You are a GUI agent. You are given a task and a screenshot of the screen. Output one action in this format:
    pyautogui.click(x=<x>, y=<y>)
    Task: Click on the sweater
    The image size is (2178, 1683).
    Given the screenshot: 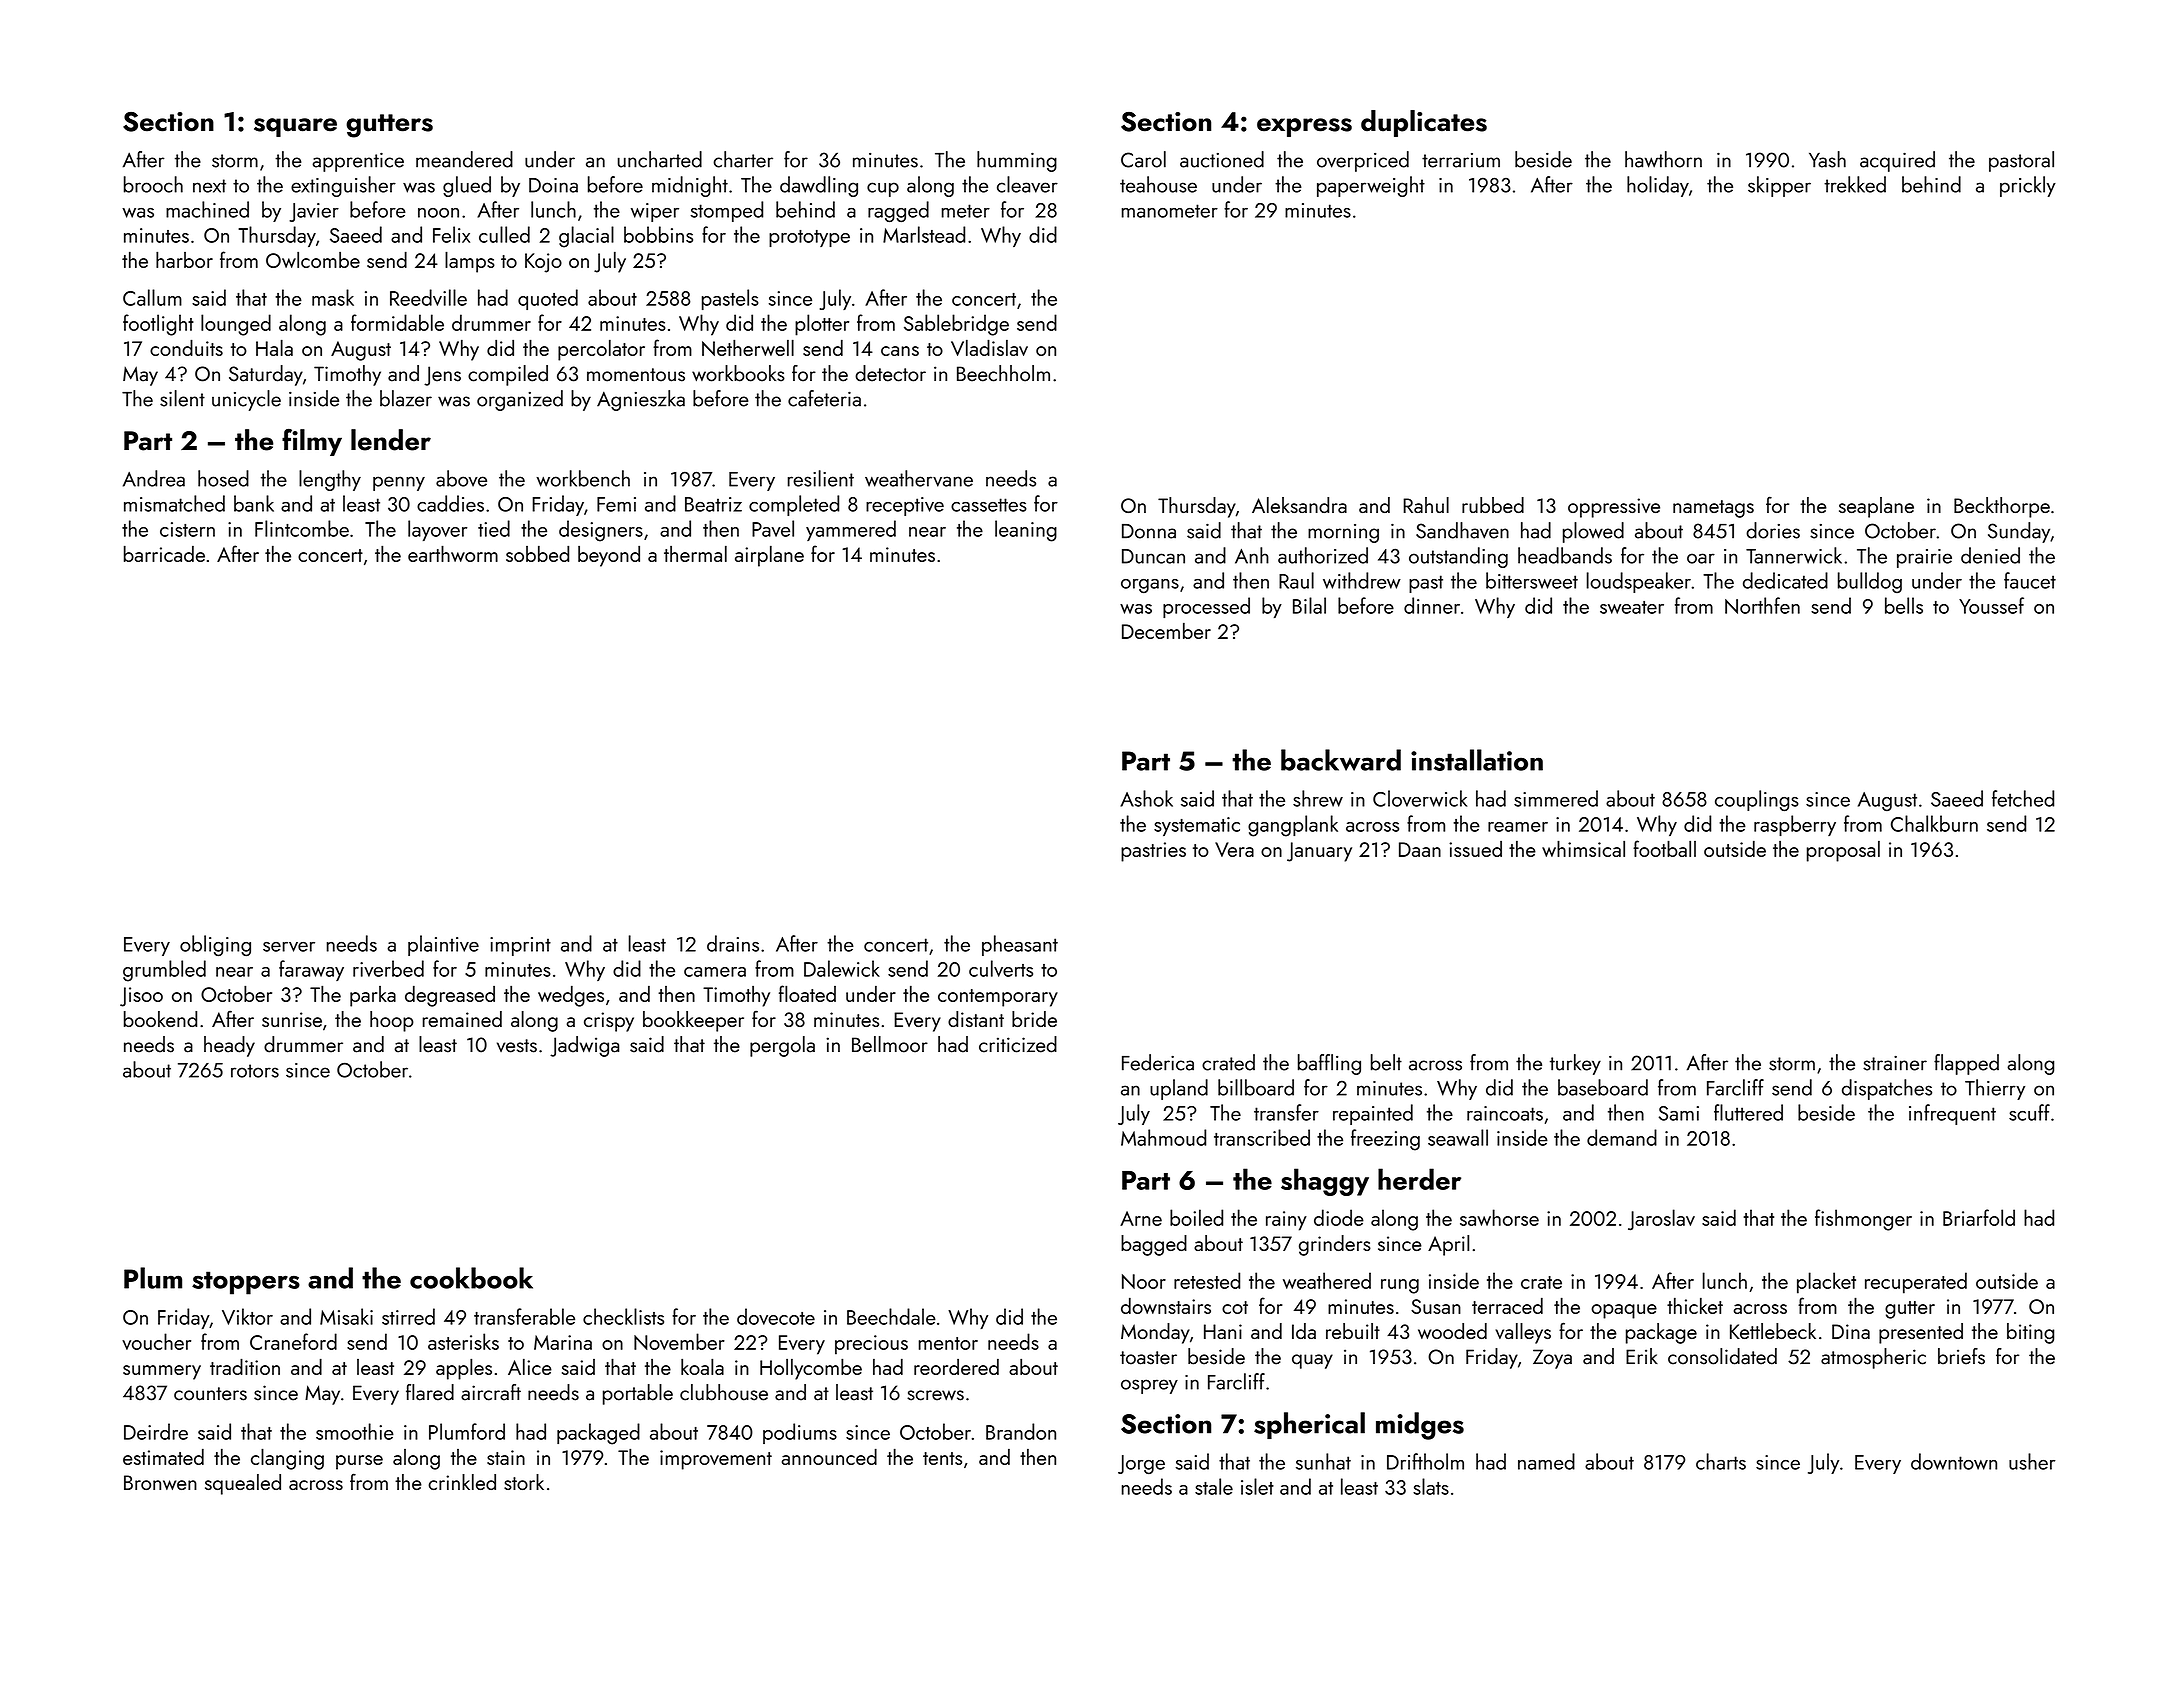 What is the action you would take?
    pyautogui.click(x=1632, y=607)
